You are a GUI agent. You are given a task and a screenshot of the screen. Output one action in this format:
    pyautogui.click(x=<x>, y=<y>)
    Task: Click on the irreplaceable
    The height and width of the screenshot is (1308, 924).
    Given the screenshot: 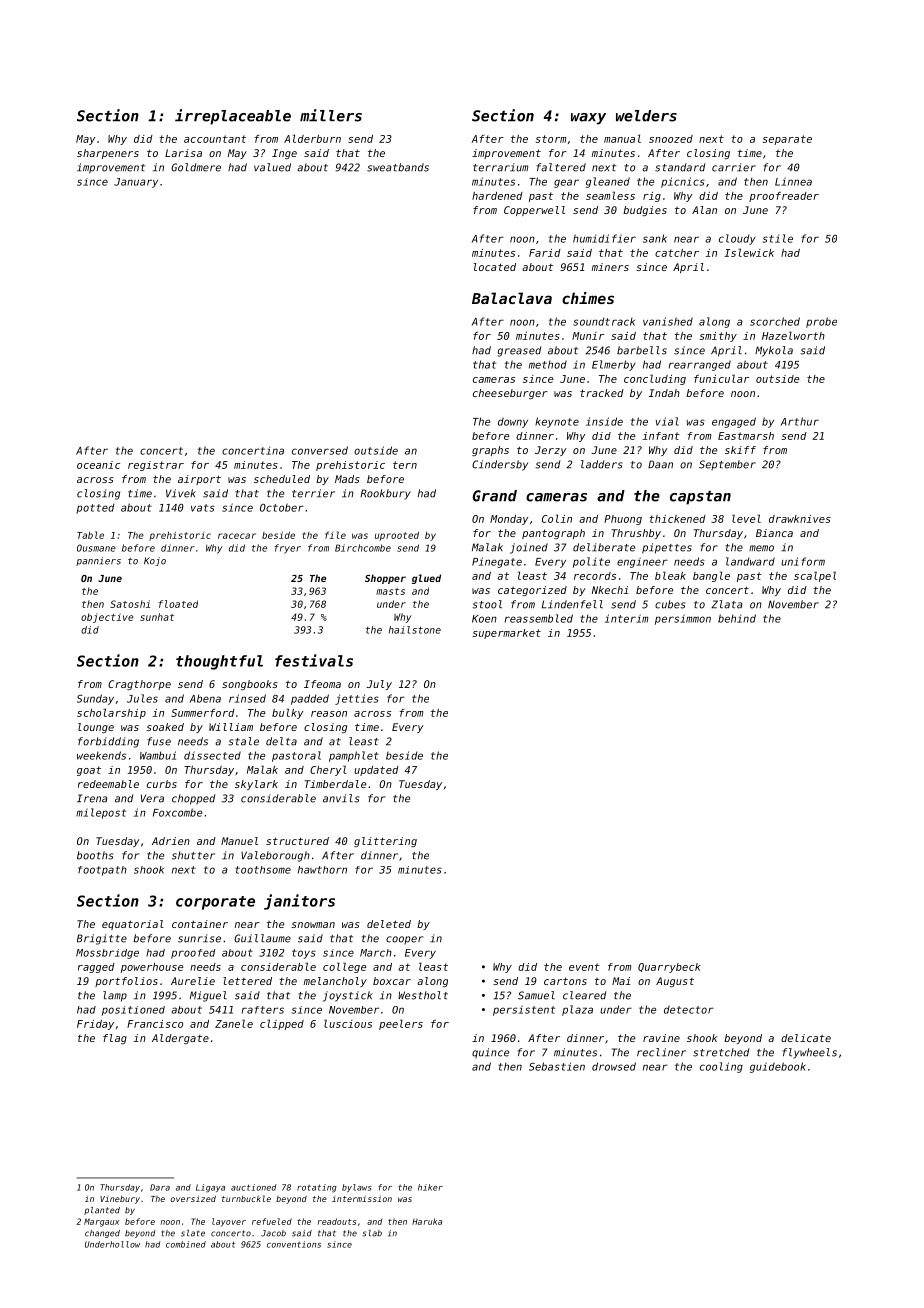 What is the action you would take?
    pyautogui.click(x=233, y=117)
